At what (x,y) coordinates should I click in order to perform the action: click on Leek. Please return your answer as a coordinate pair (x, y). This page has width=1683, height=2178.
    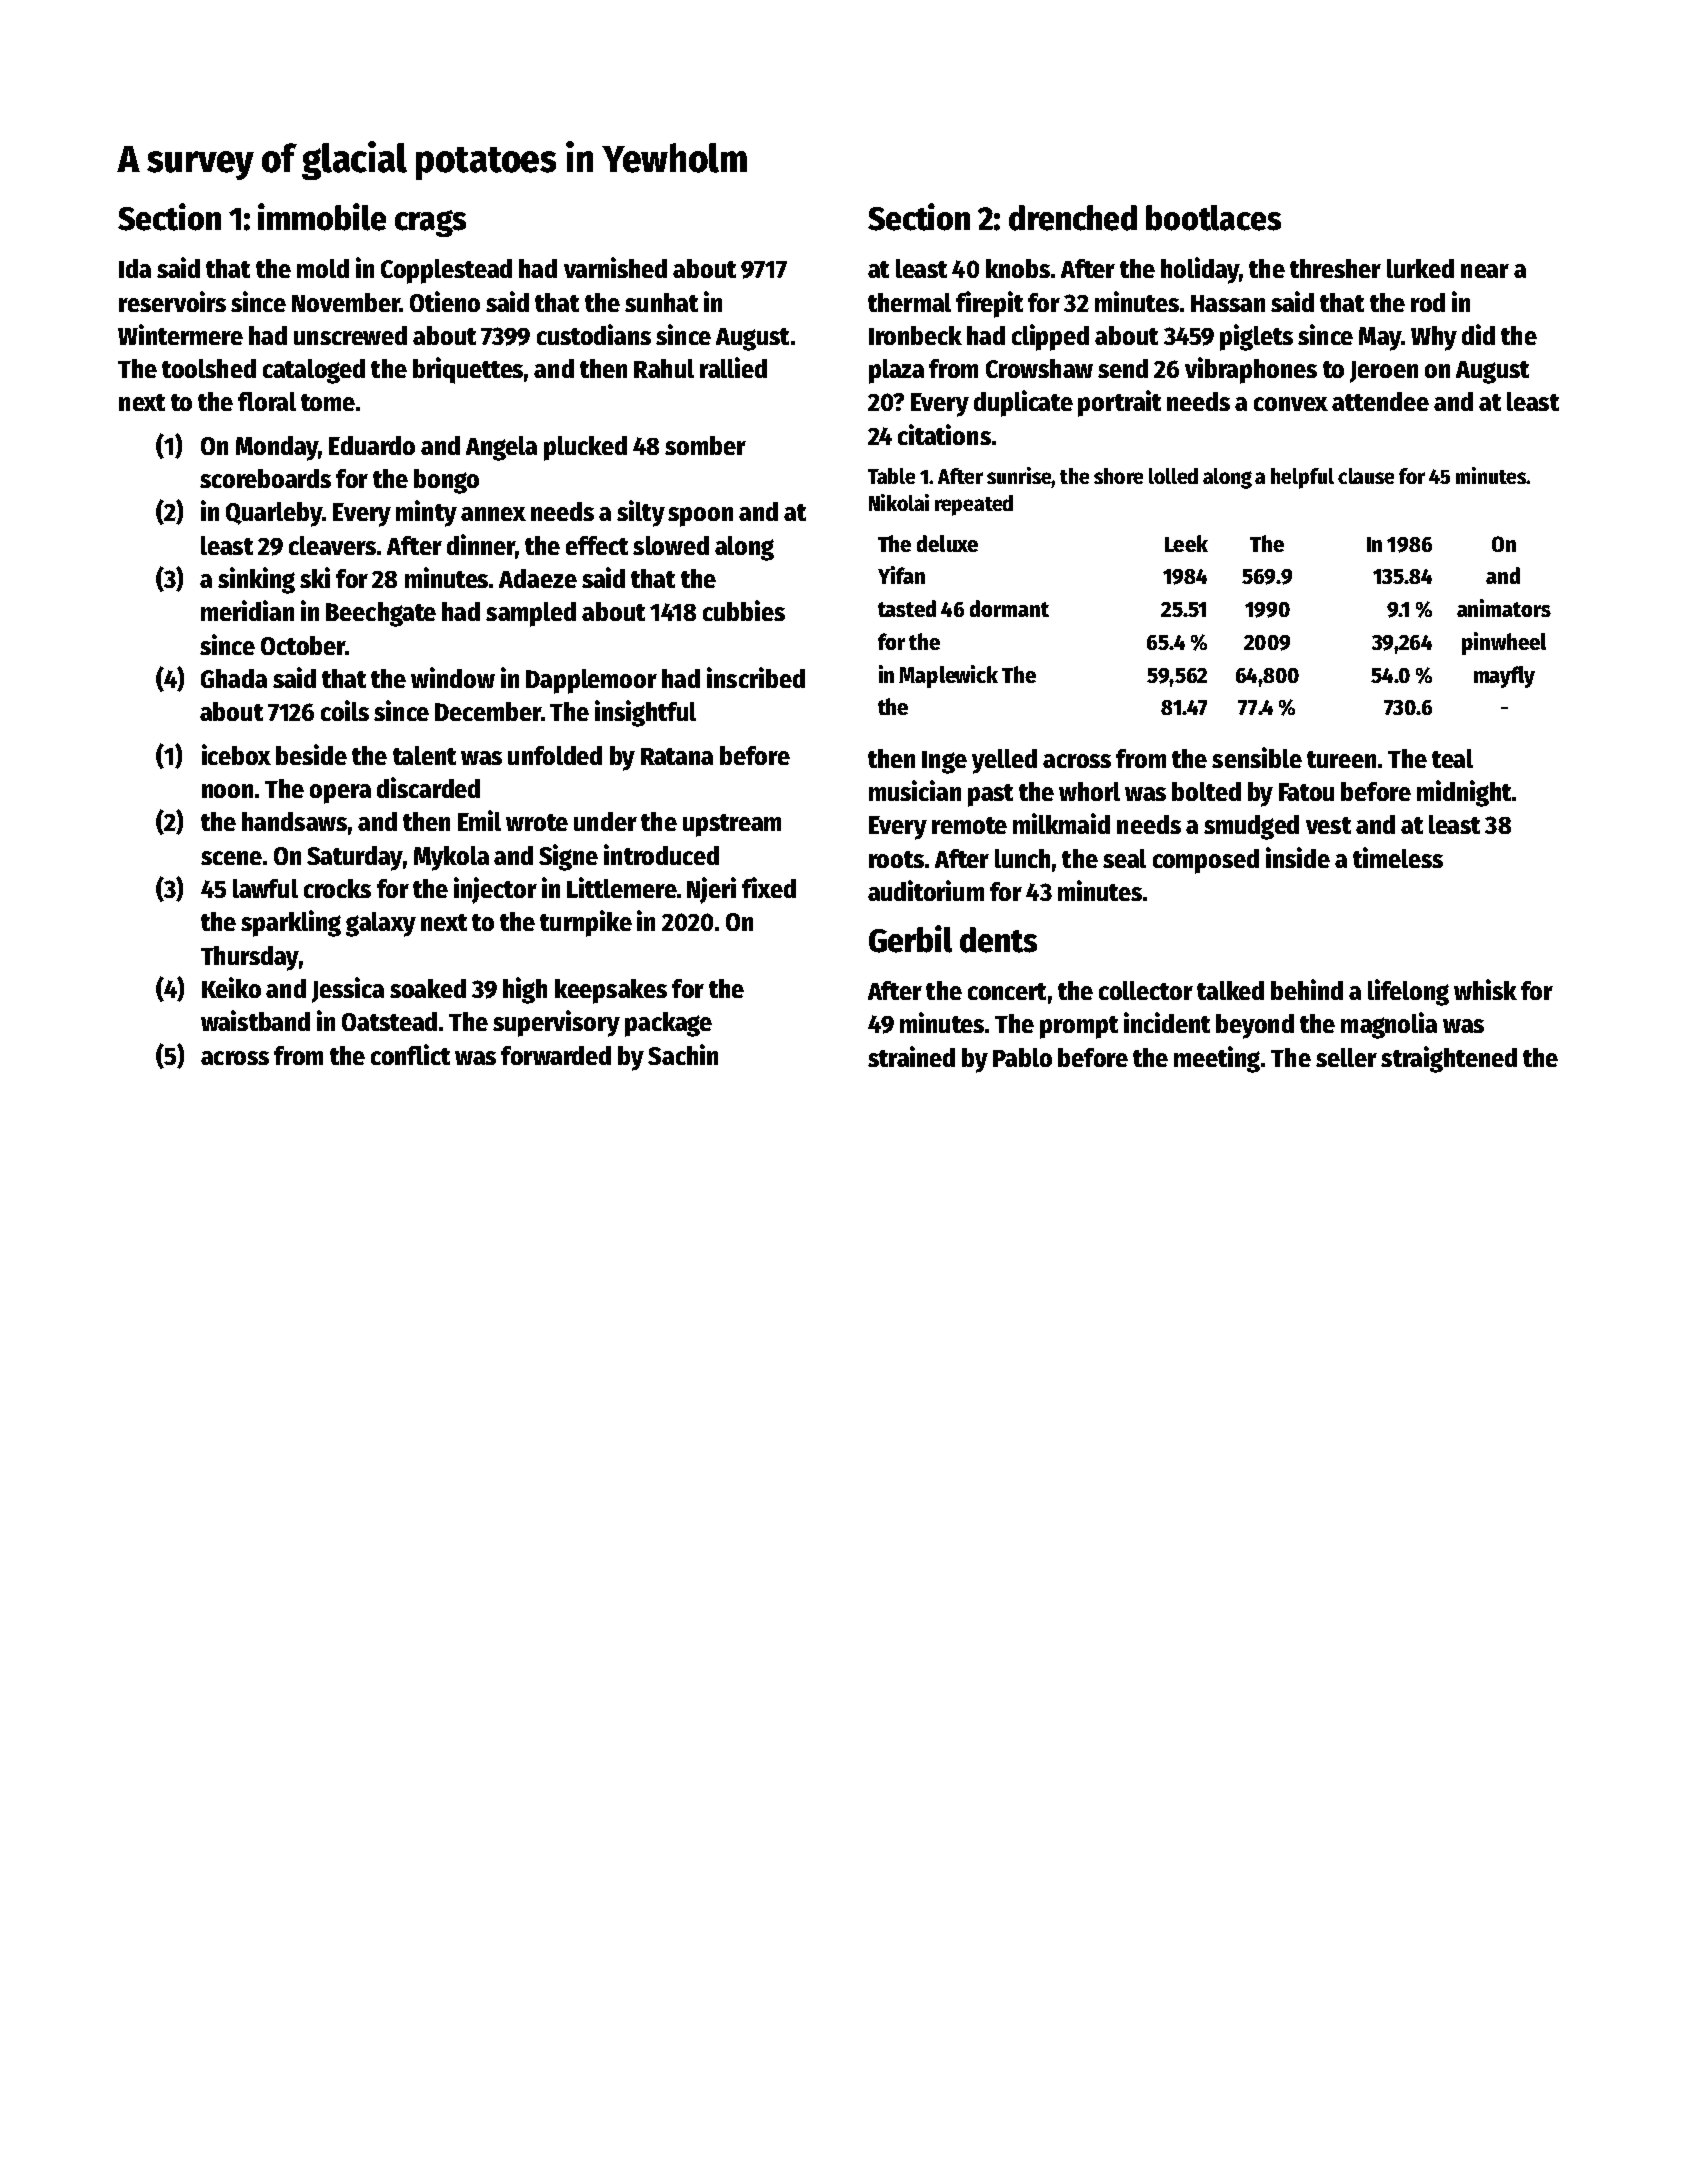
    Looking at the image, I should click on (1186, 543).
